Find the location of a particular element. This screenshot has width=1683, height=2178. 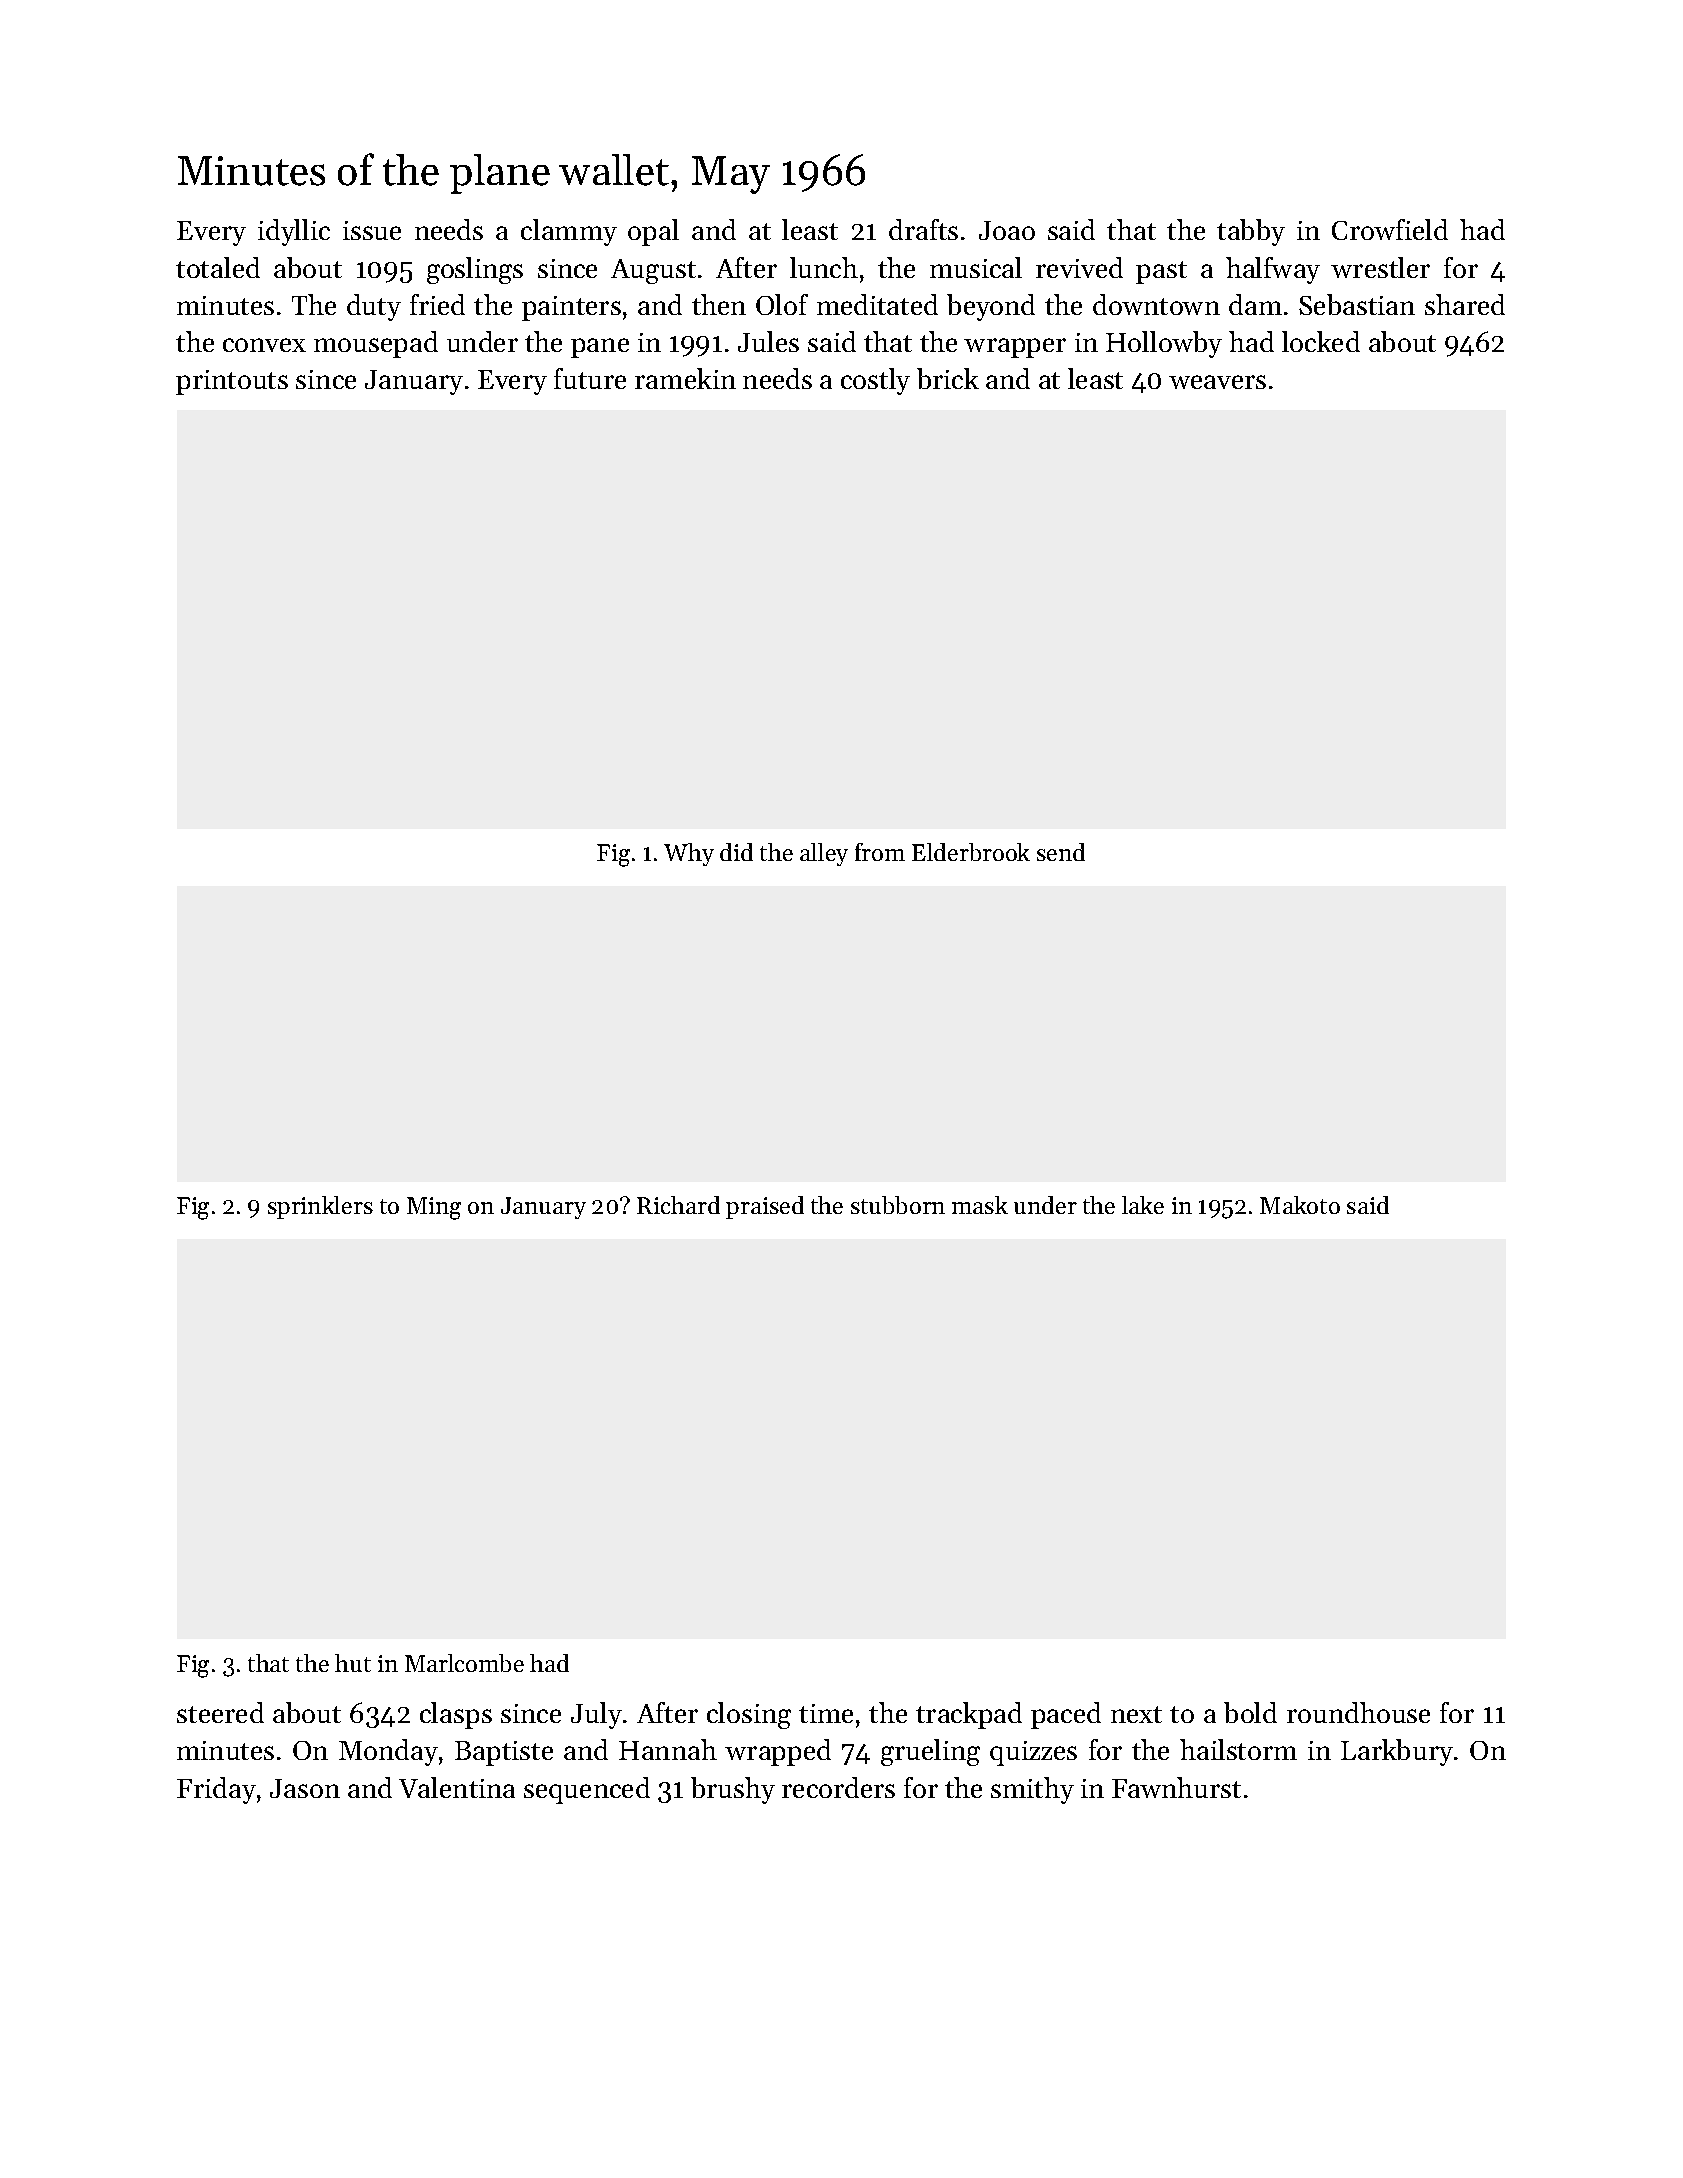

Why is located at coordinates (689, 854).
